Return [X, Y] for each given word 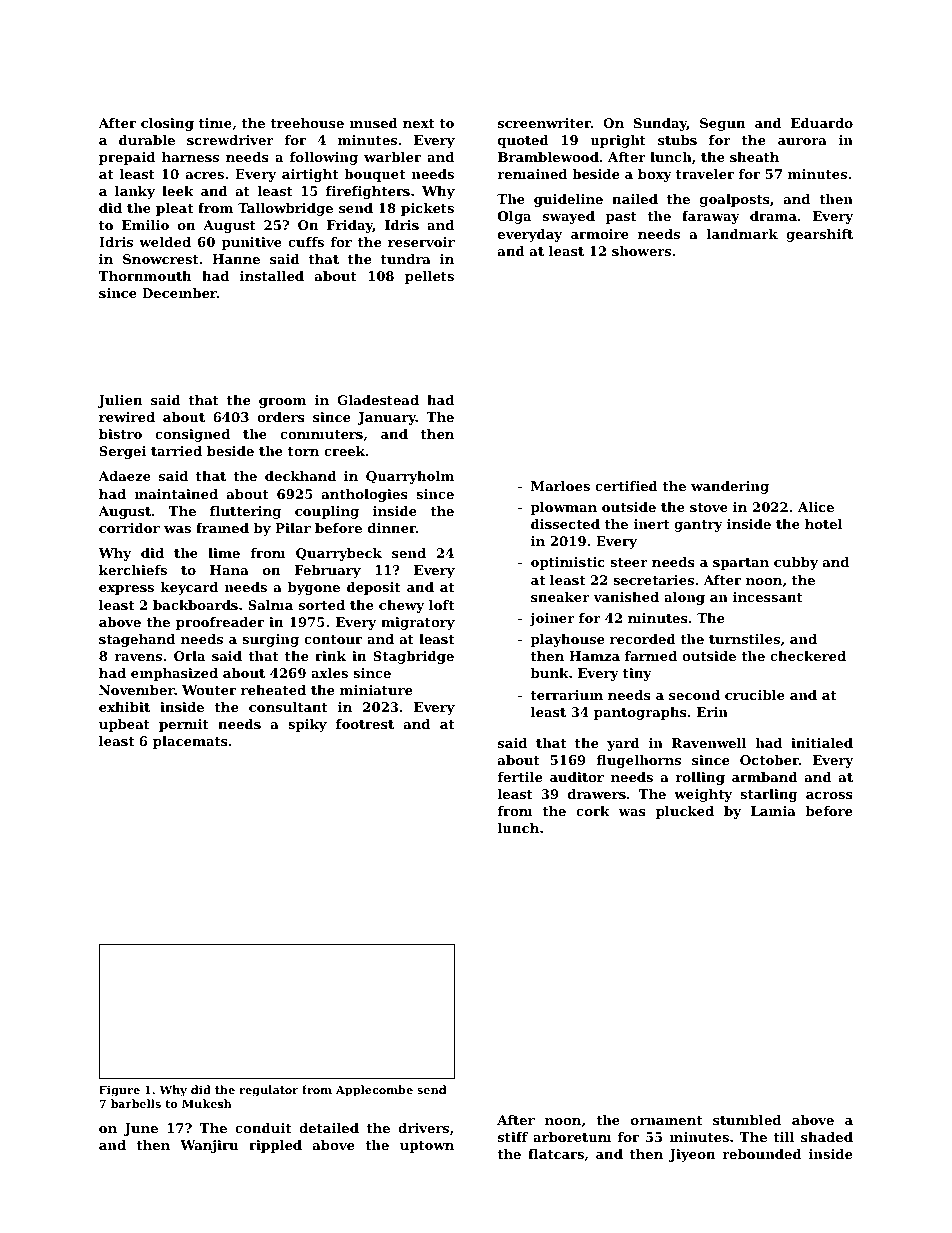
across [829, 795]
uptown [427, 1147]
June [141, 1129]
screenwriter [544, 123]
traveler [705, 174]
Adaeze [124, 476]
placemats [190, 742]
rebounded [762, 1154]
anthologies [365, 495]
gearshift [819, 235]
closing [167, 124]
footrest [365, 724]
